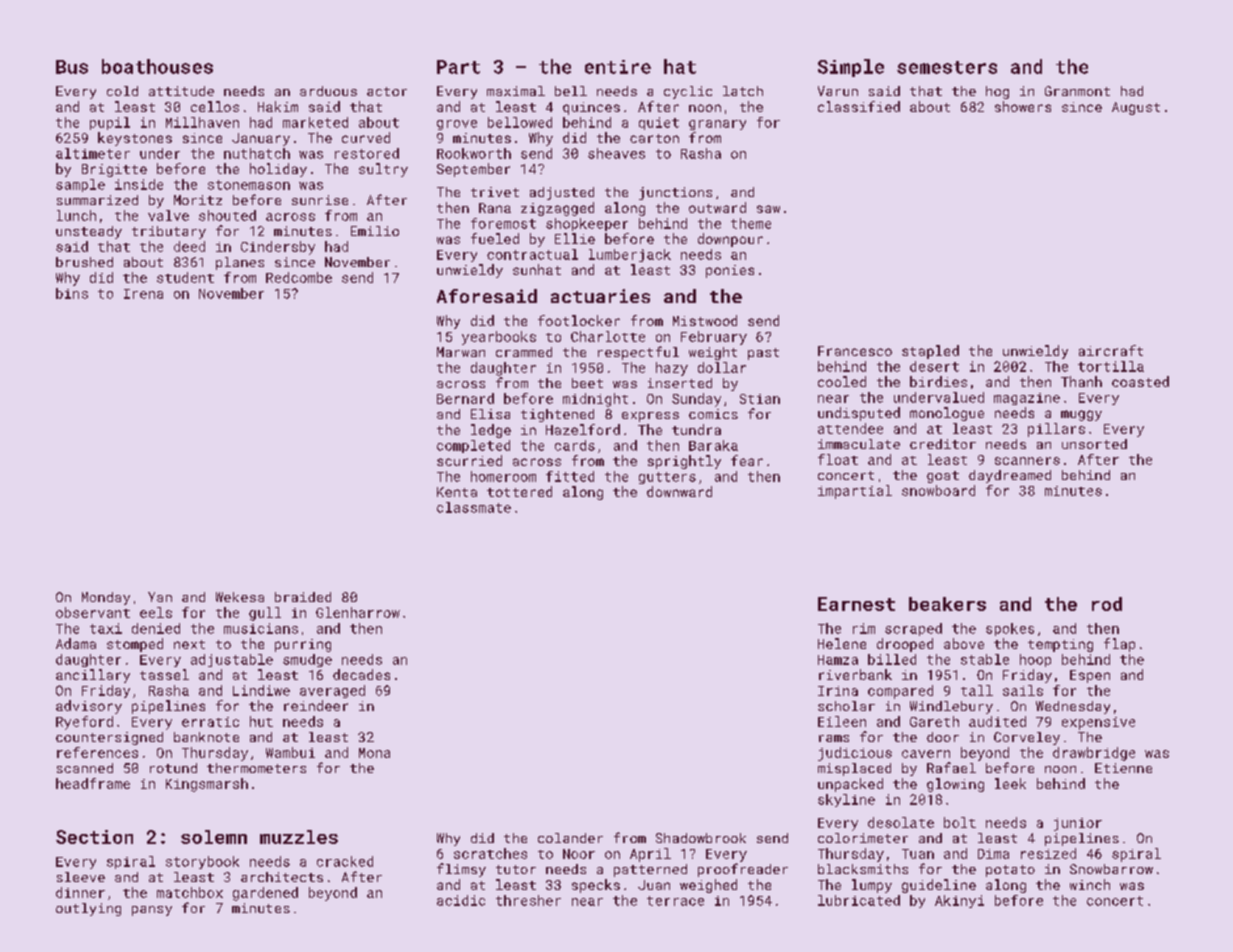 This document has width=1233, height=952. Describe the element at coordinates (947, 67) in the document. I see `semesters` at that location.
